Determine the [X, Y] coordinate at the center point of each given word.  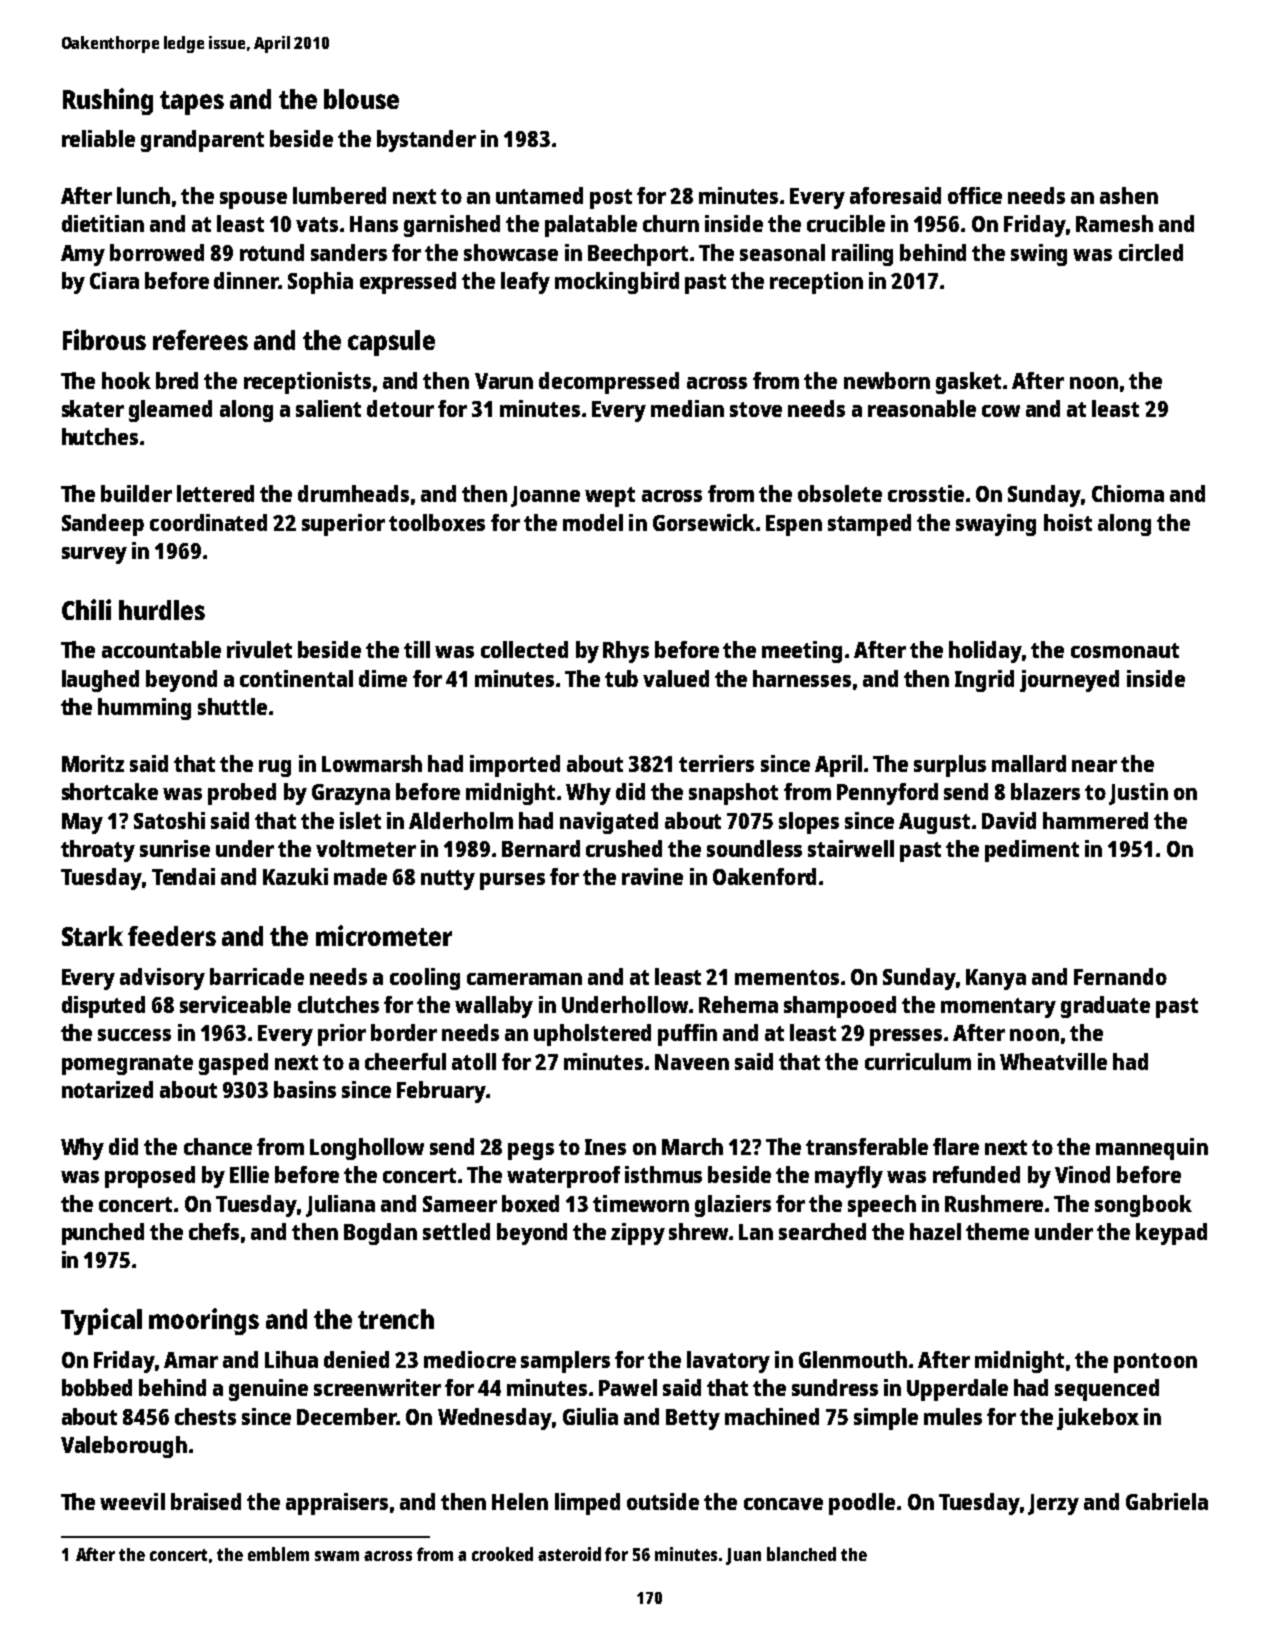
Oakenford [764, 876]
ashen [1129, 195]
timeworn [641, 1203]
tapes [192, 103]
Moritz [93, 763]
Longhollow [367, 1149]
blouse [361, 99]
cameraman [524, 979]
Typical [101, 1321]
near [1094, 766]
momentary [998, 1008]
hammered [1095, 820]
